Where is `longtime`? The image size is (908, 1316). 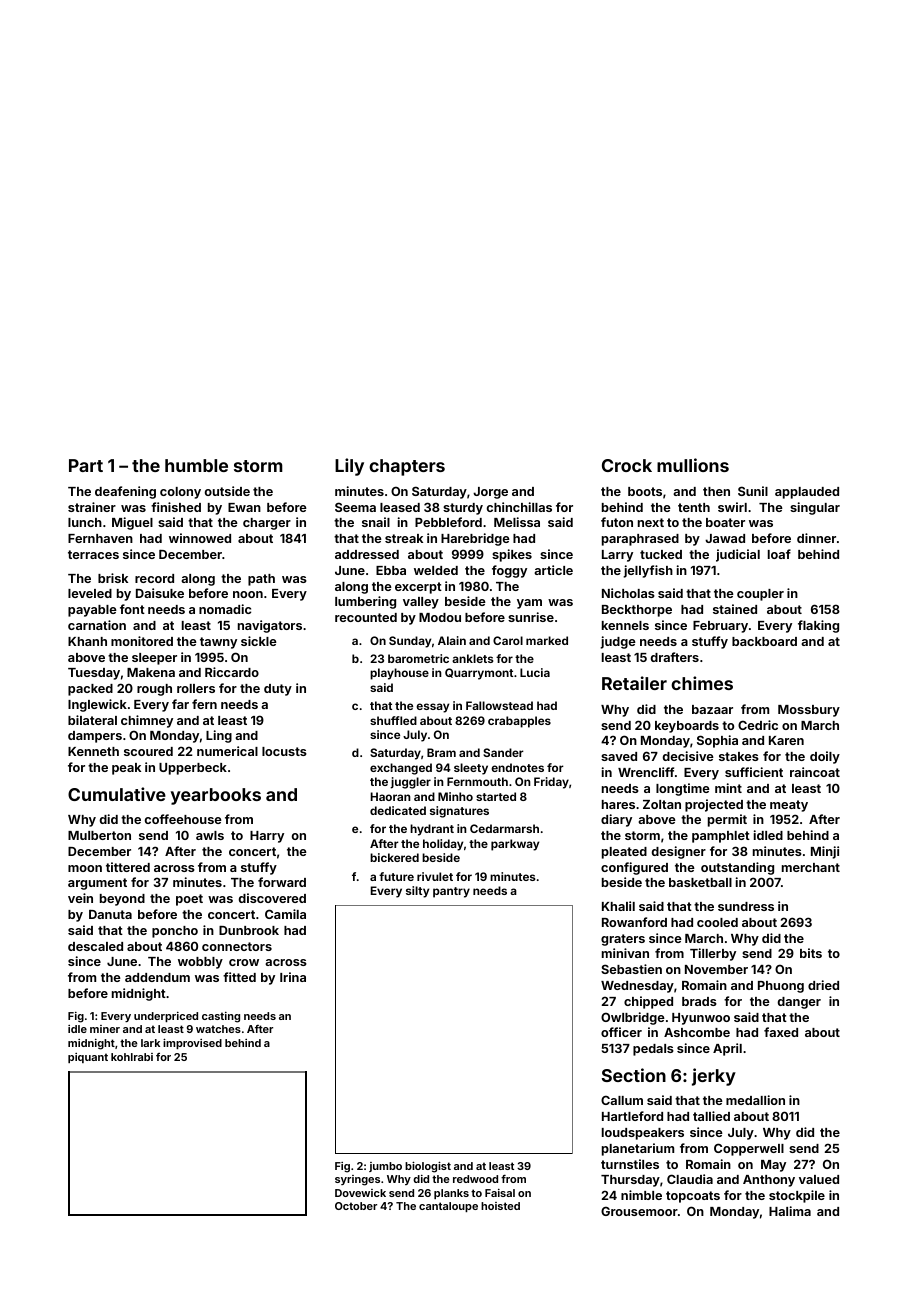 longtime is located at coordinates (683, 789).
